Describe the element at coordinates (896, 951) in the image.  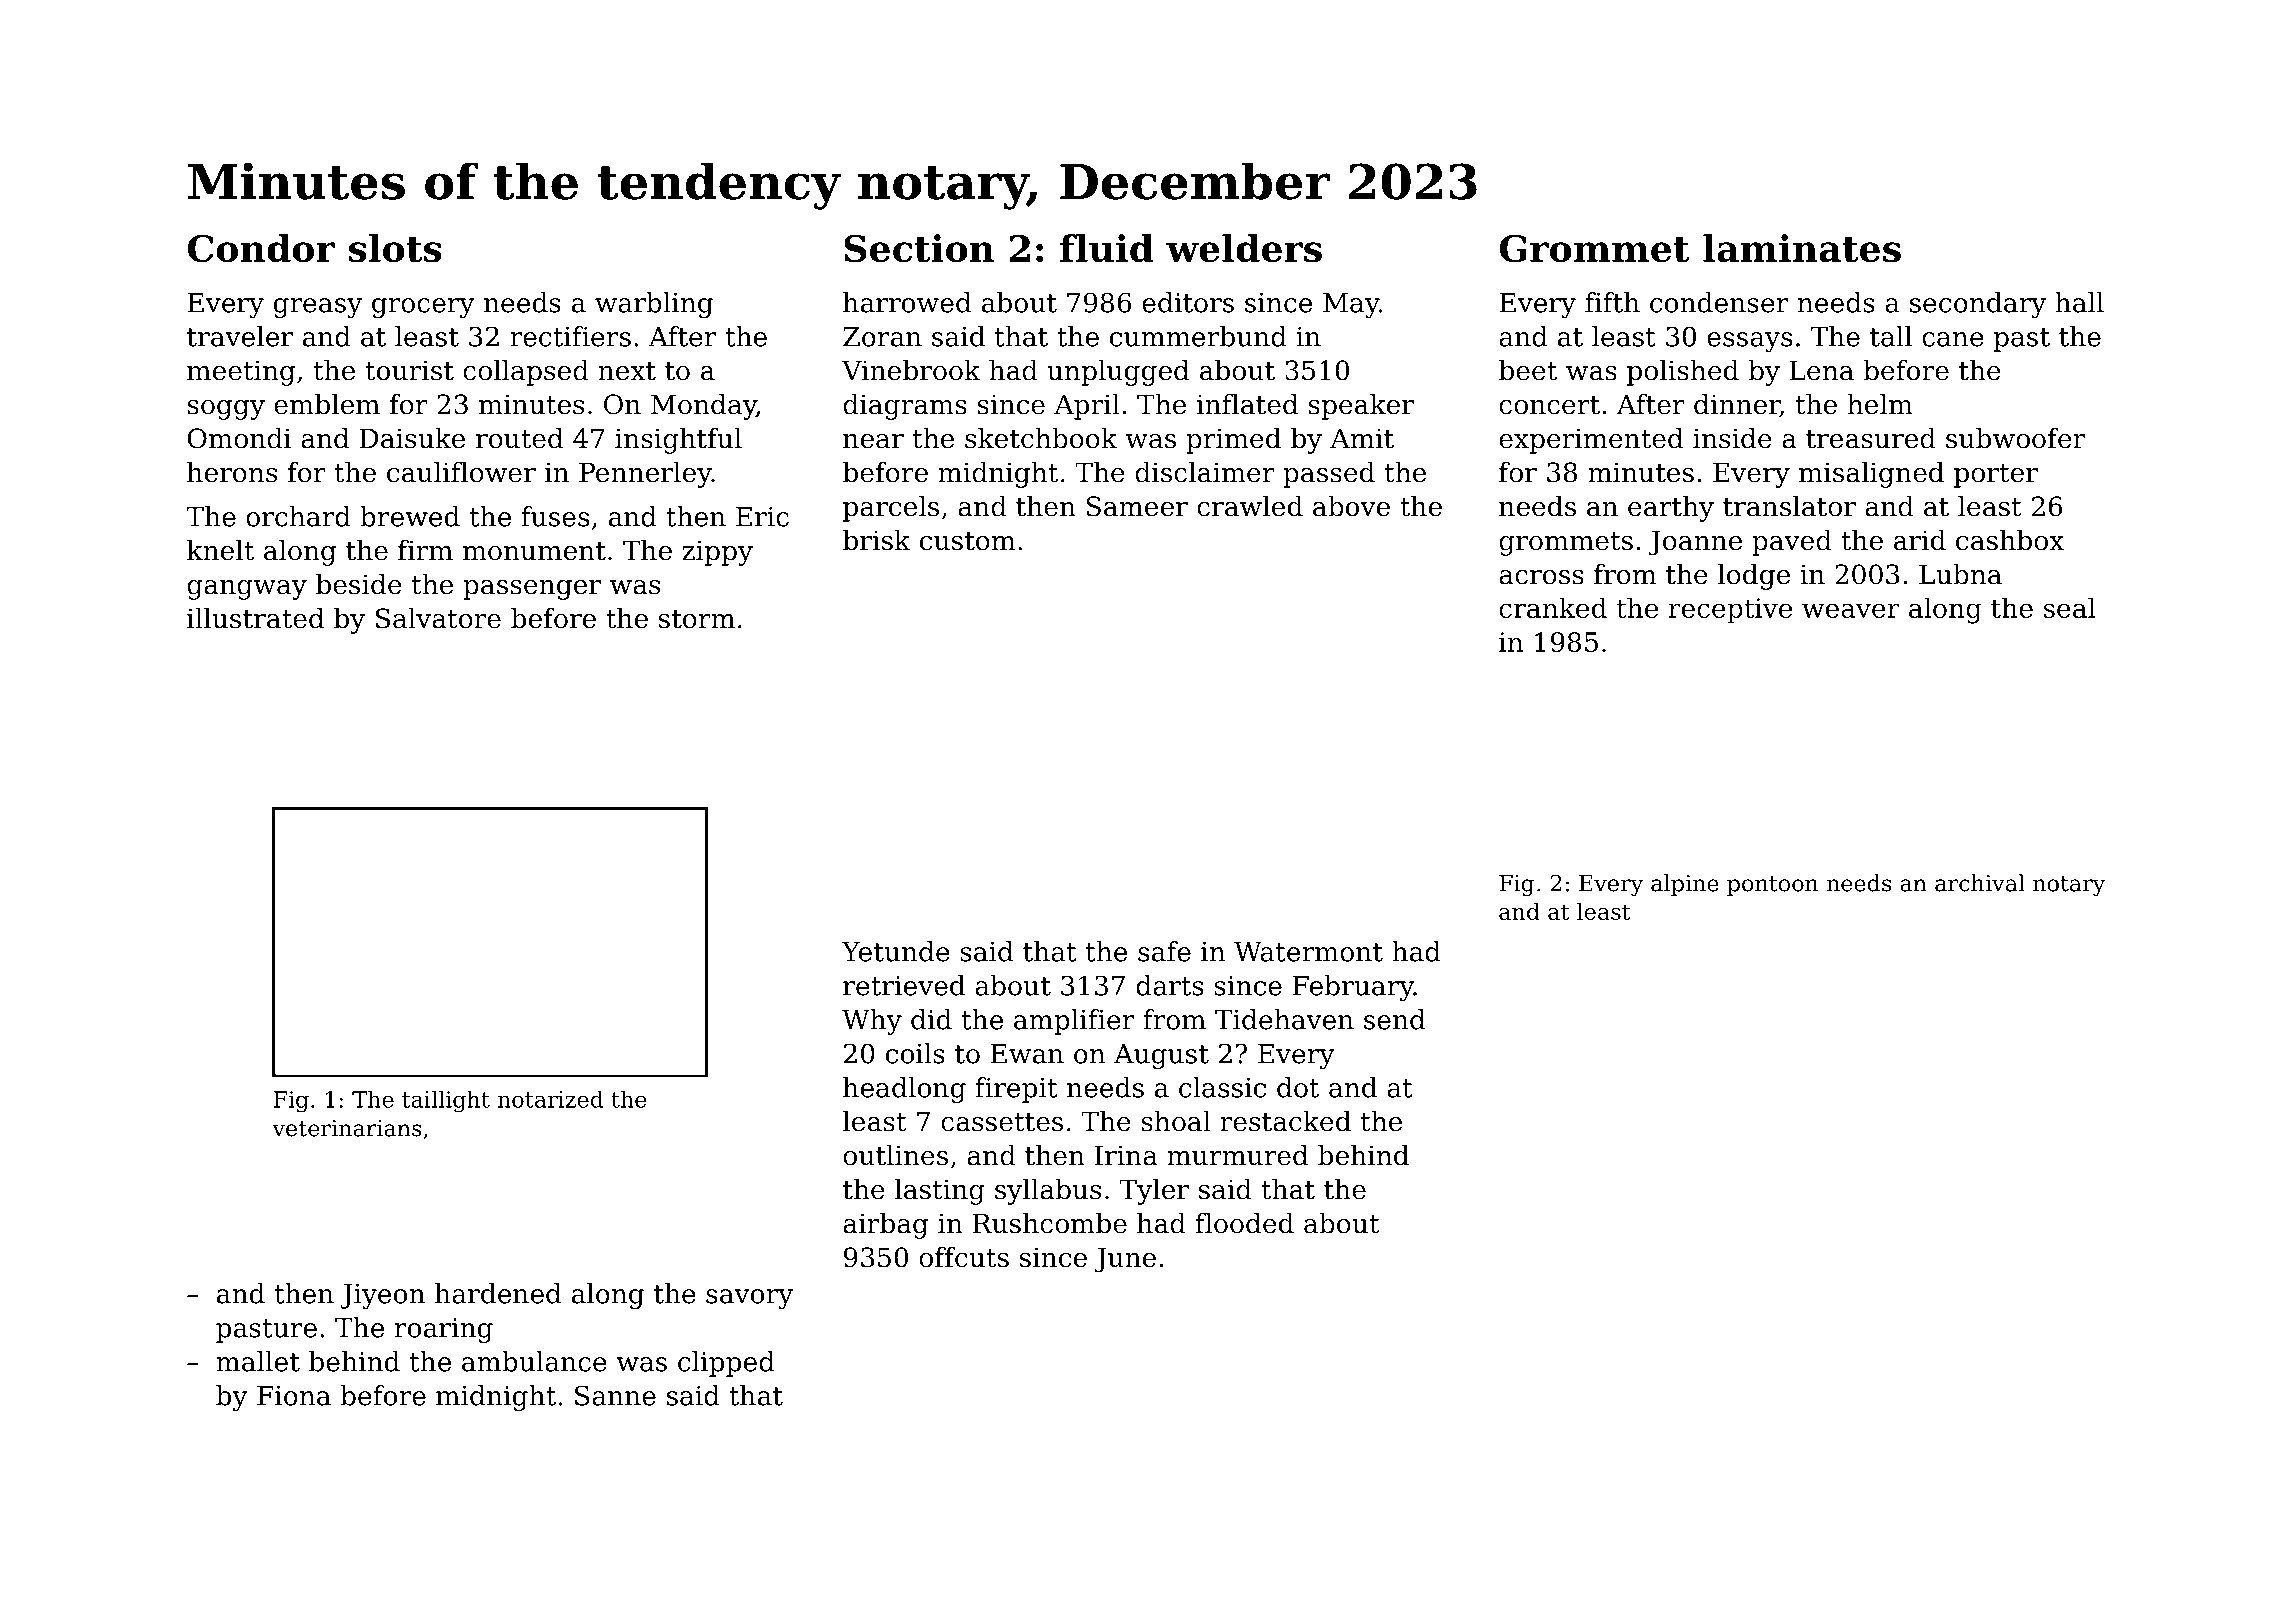
I see `Yetunde` at that location.
